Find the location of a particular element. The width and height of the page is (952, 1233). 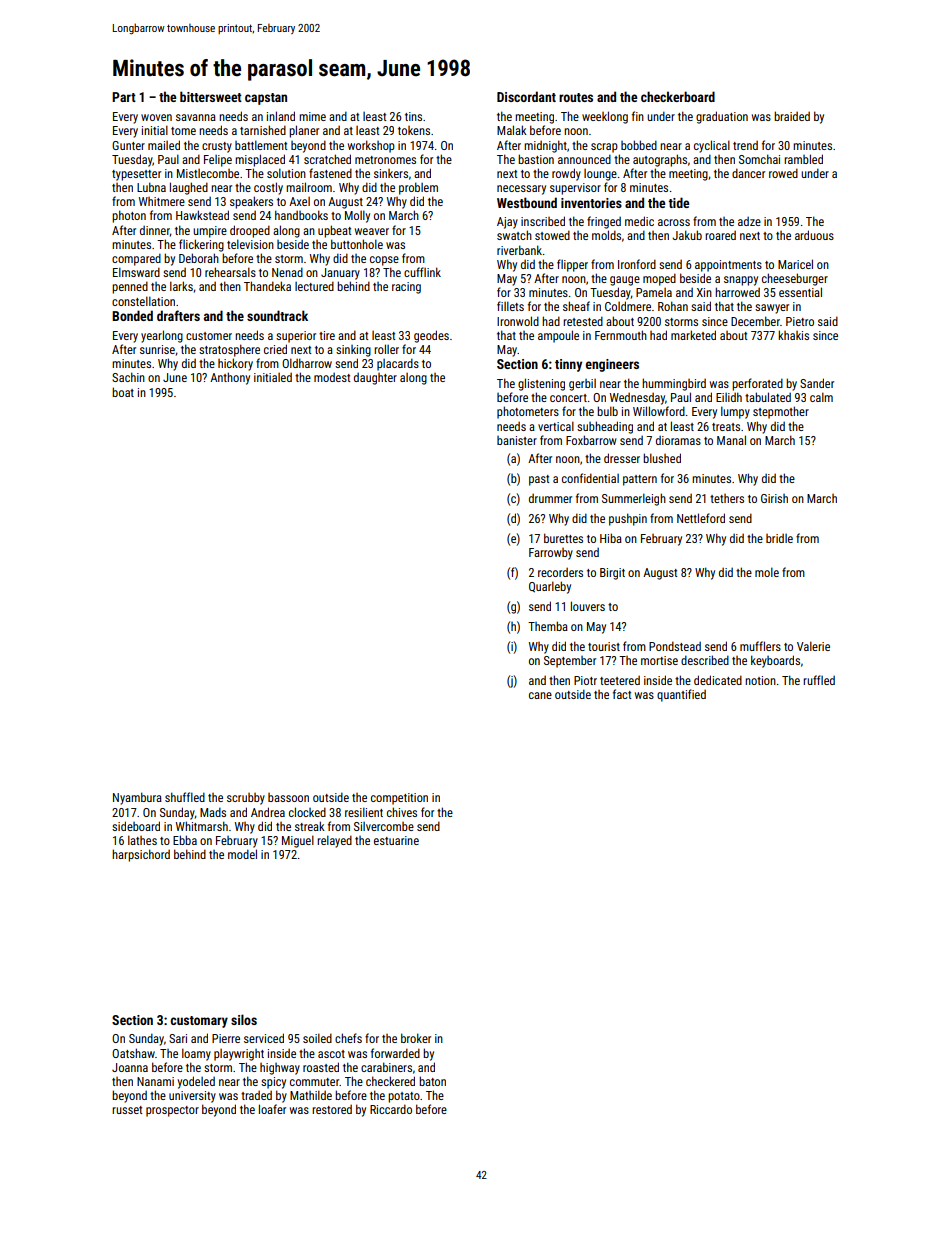

khakis is located at coordinates (793, 335).
